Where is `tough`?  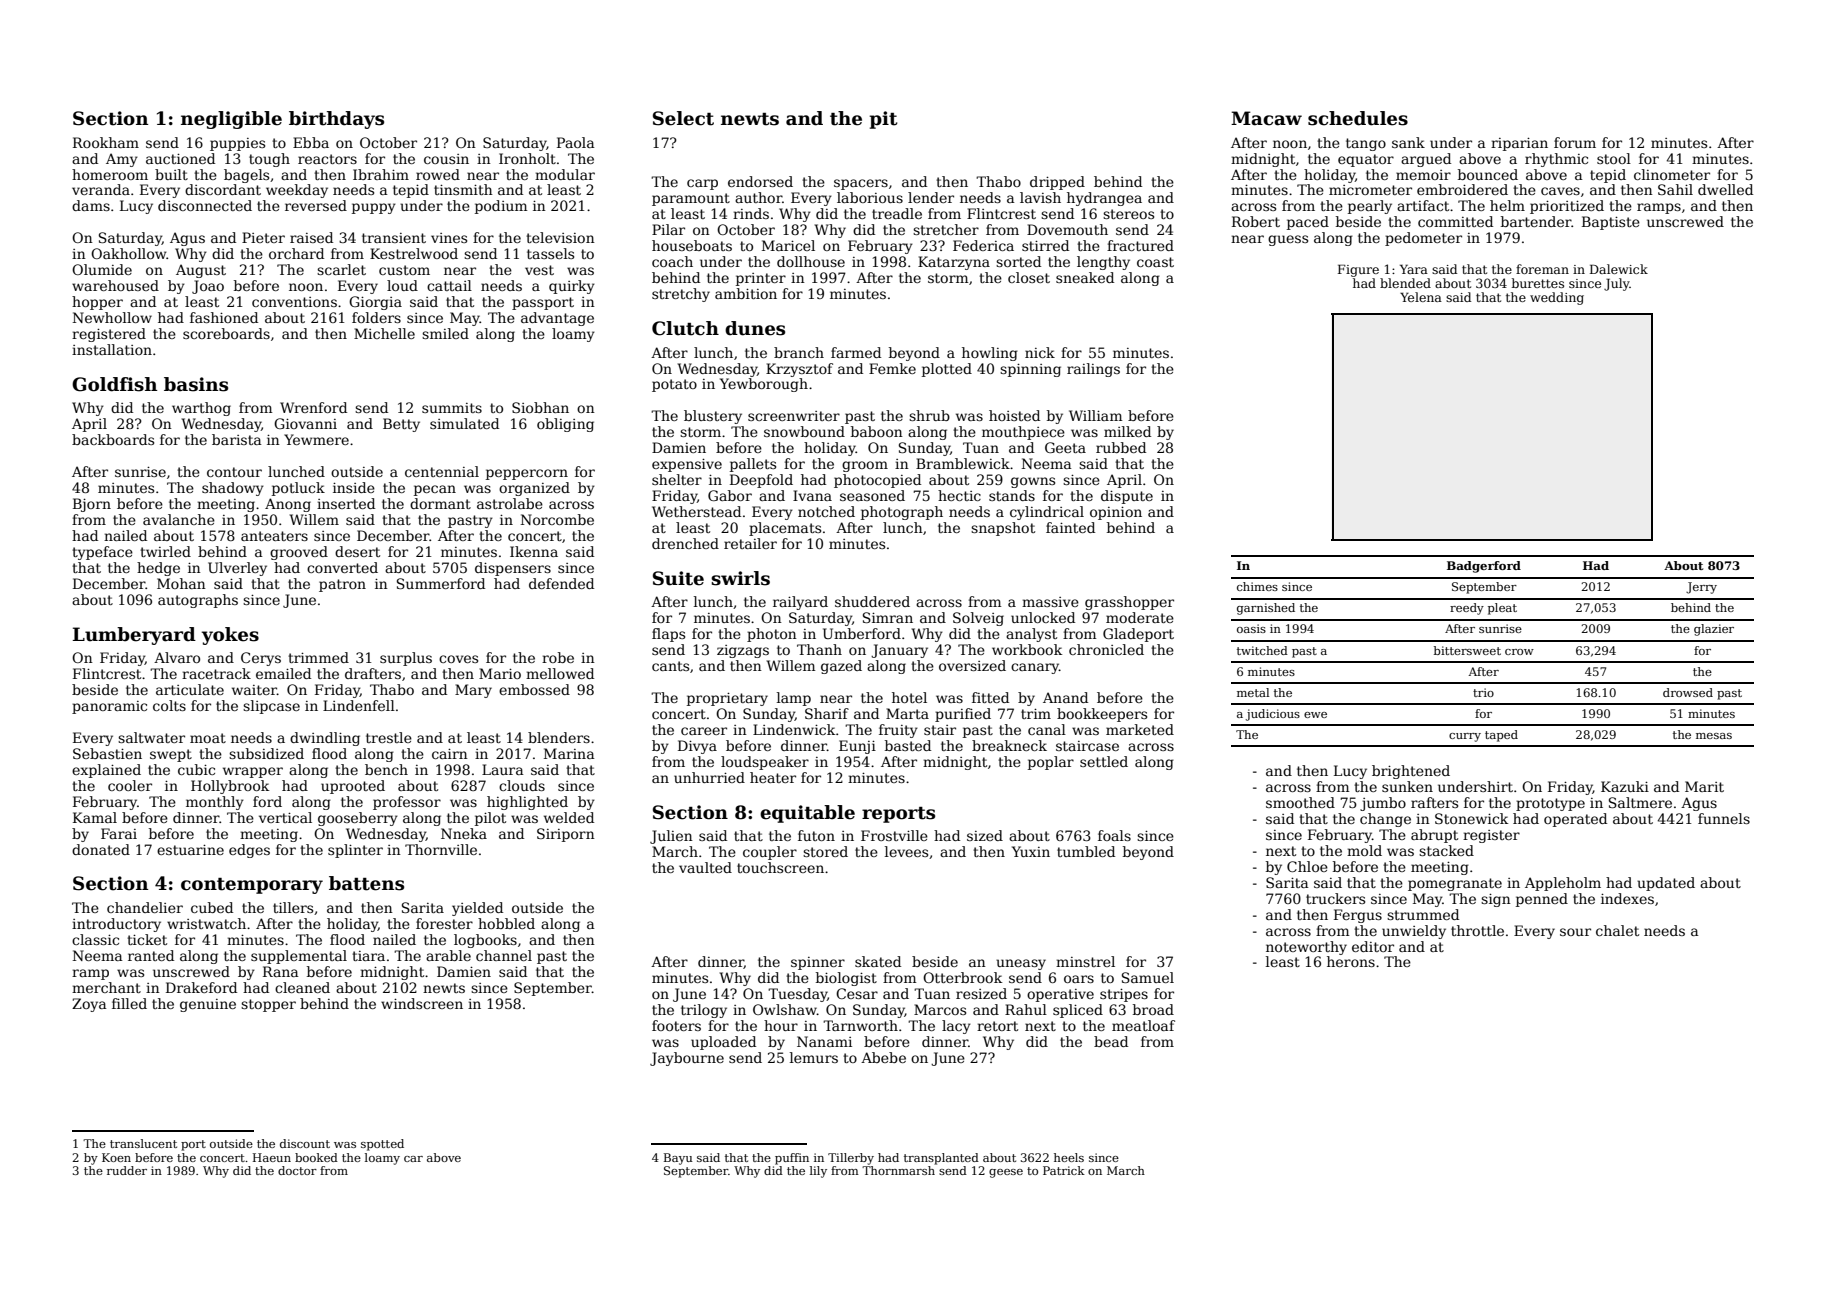 tough is located at coordinates (269, 160).
